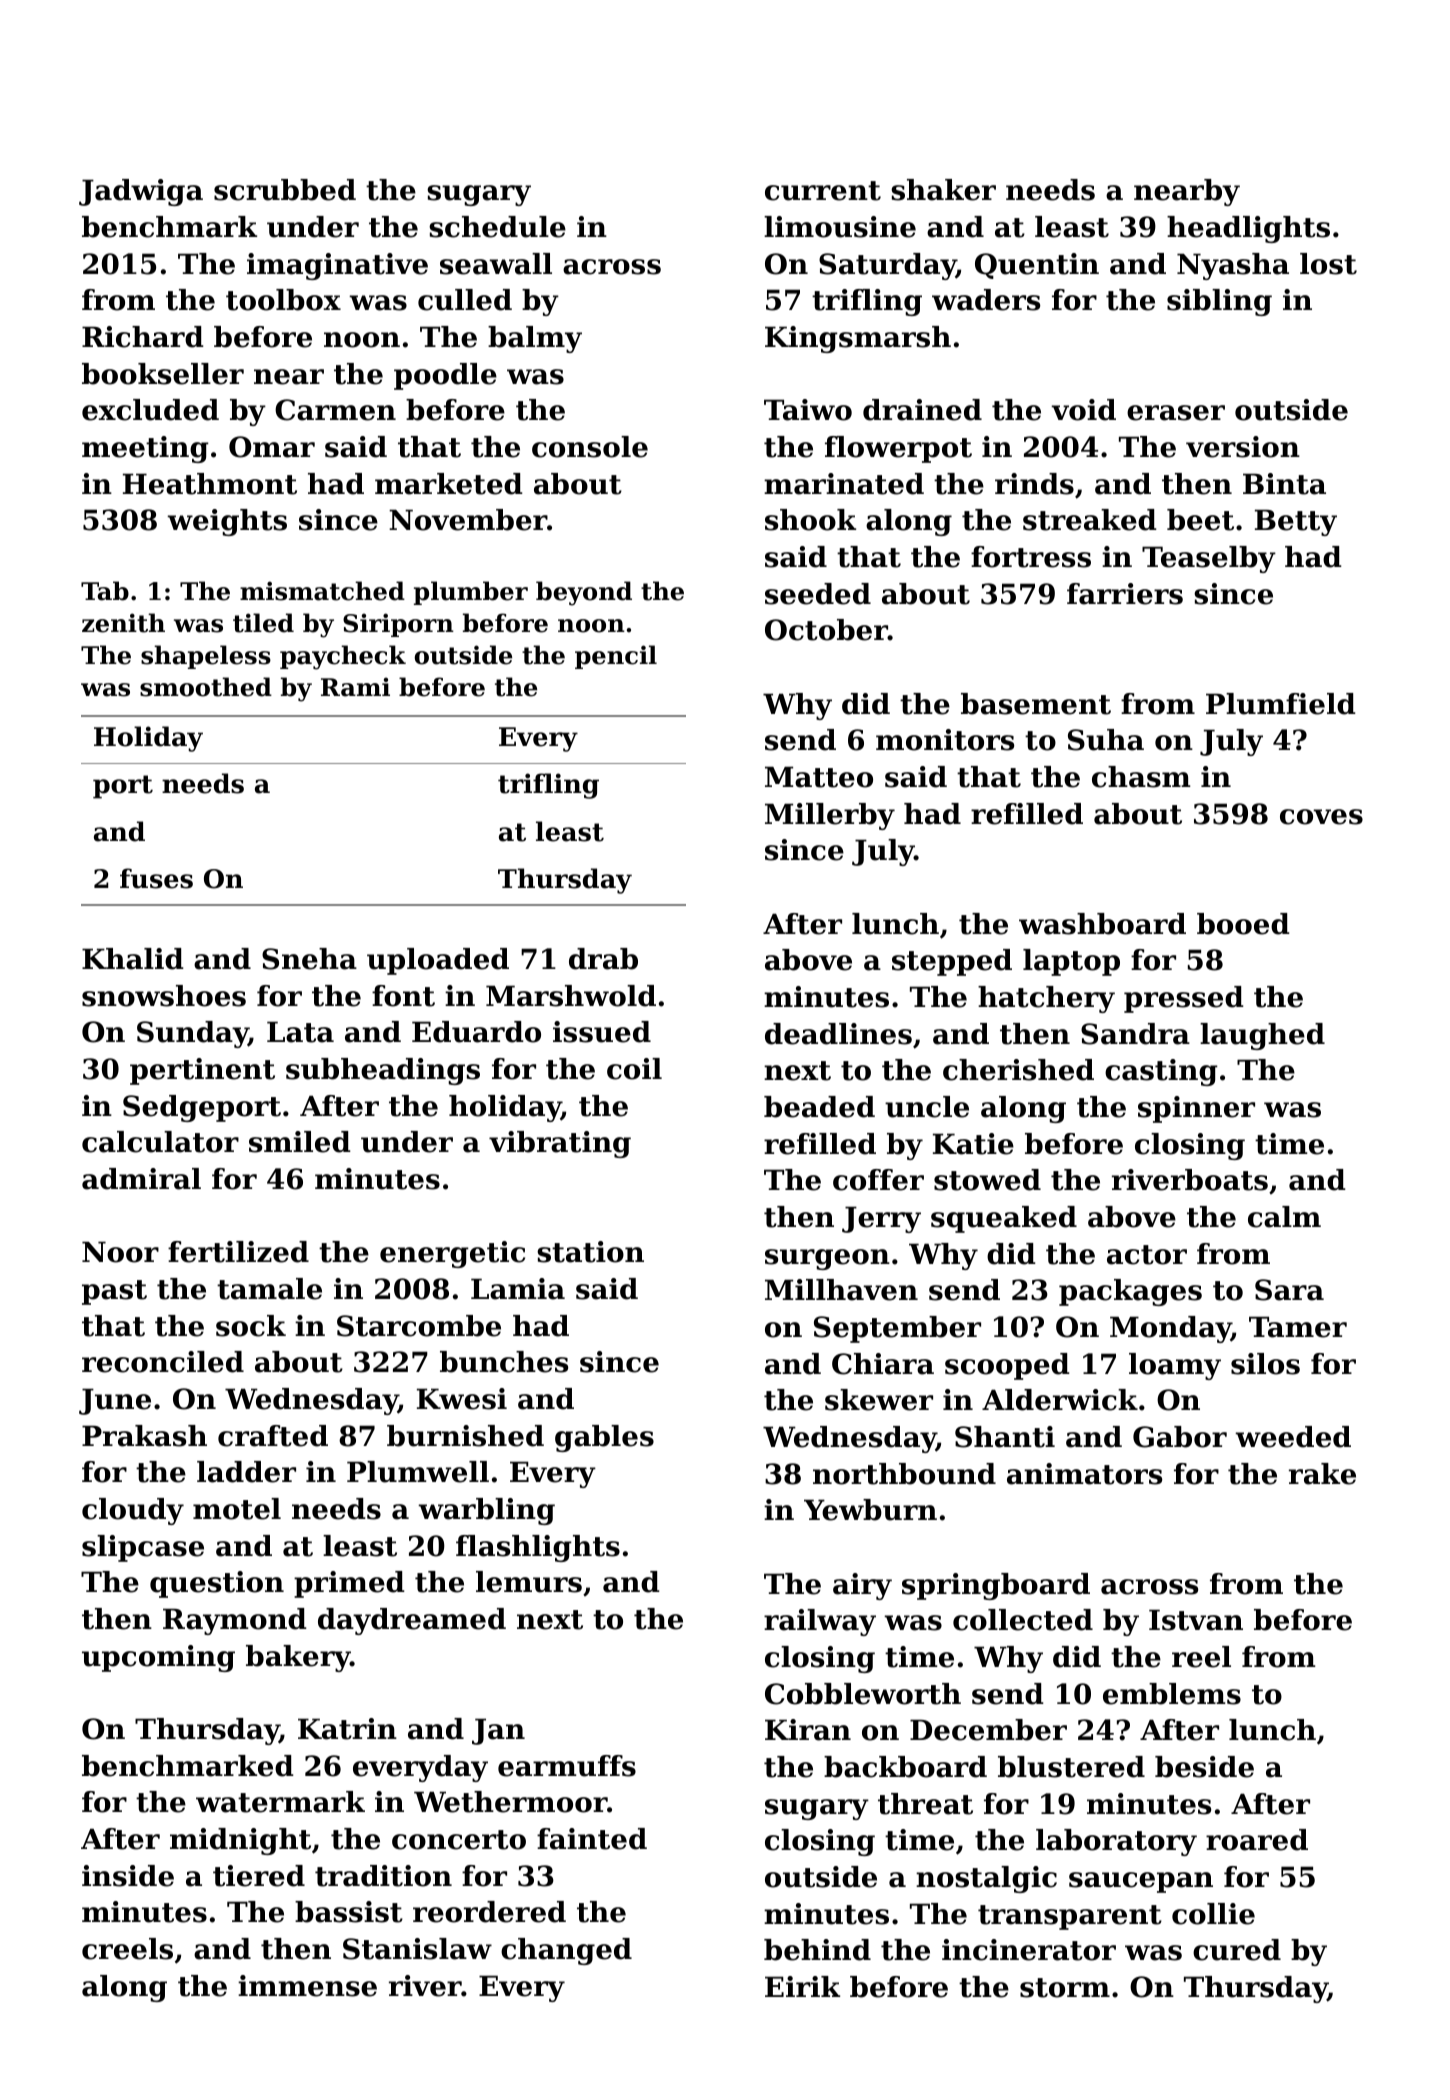  I want to click on watermark, so click(280, 1802).
